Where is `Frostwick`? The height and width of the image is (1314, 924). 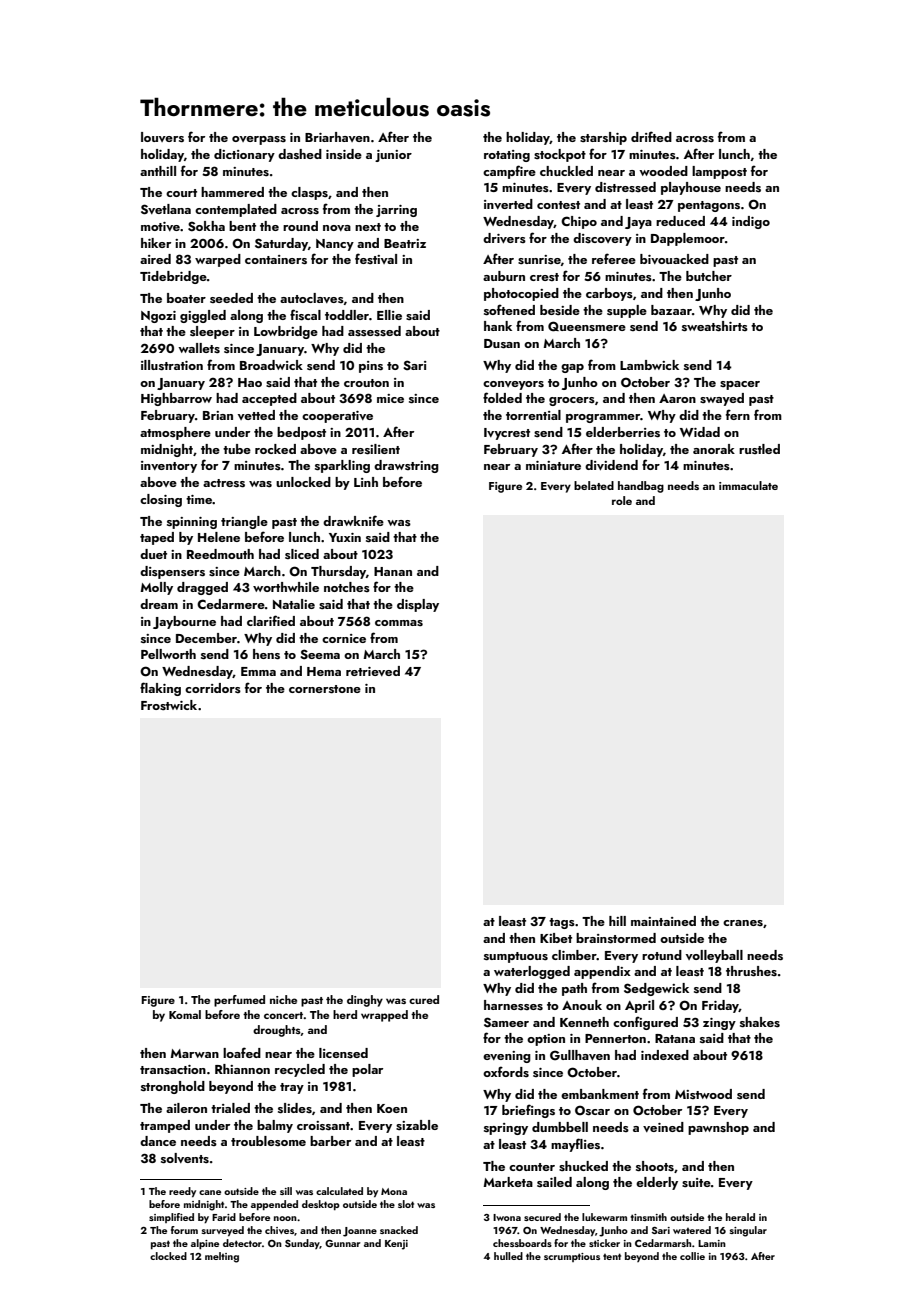 Frostwick is located at coordinates (169, 705).
